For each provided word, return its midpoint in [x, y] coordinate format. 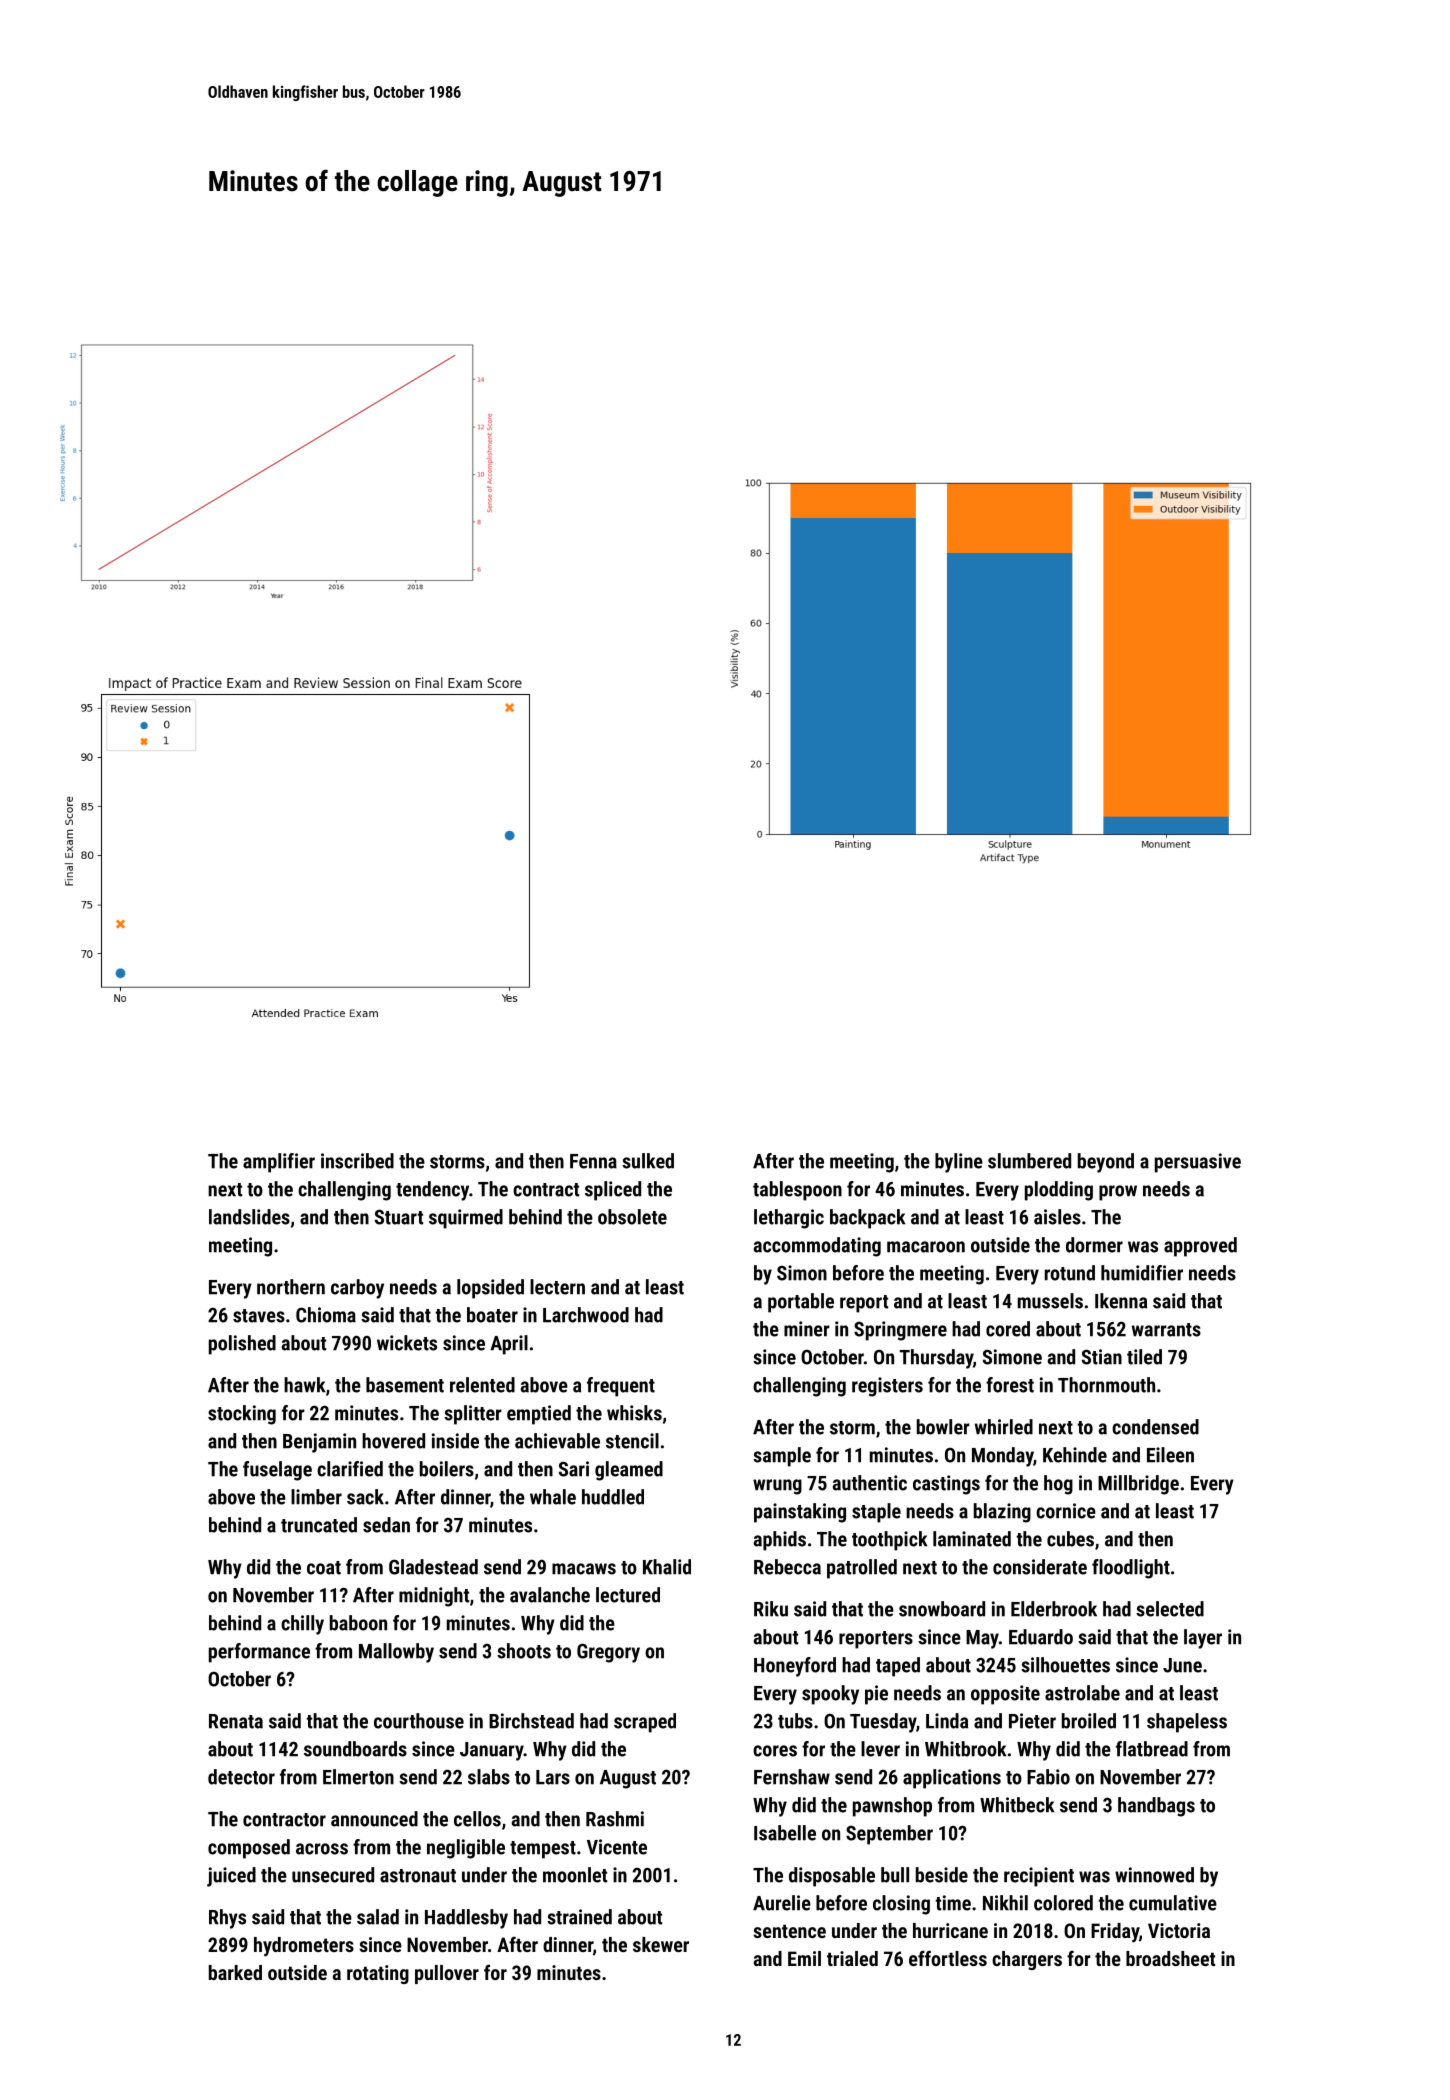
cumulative [1173, 1903]
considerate [1040, 1567]
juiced [231, 1877]
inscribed [357, 1161]
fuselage [277, 1471]
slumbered [1029, 1161]
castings [946, 1485]
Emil [804, 1958]
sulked [648, 1161]
